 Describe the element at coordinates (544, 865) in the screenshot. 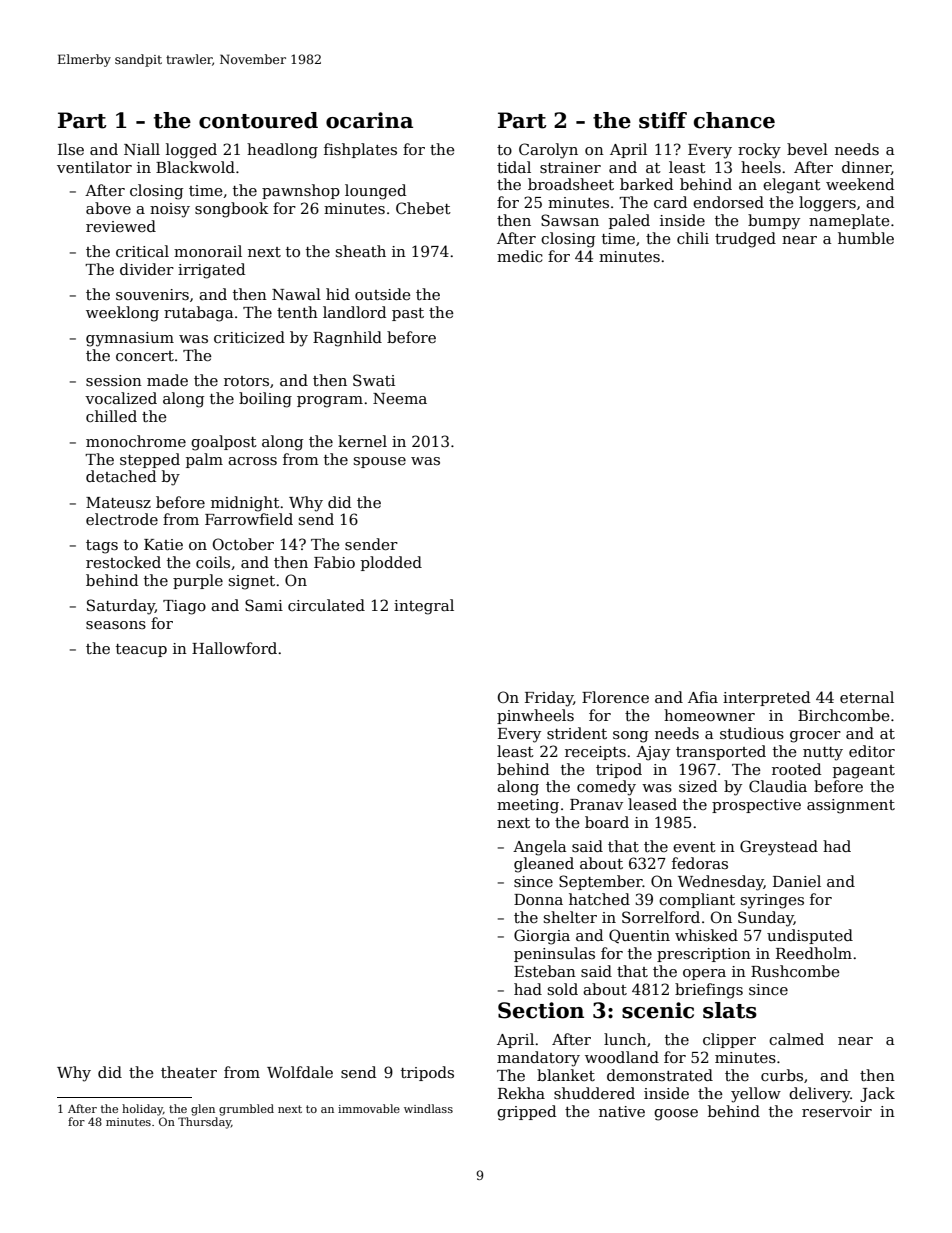

I see `gleaned` at that location.
